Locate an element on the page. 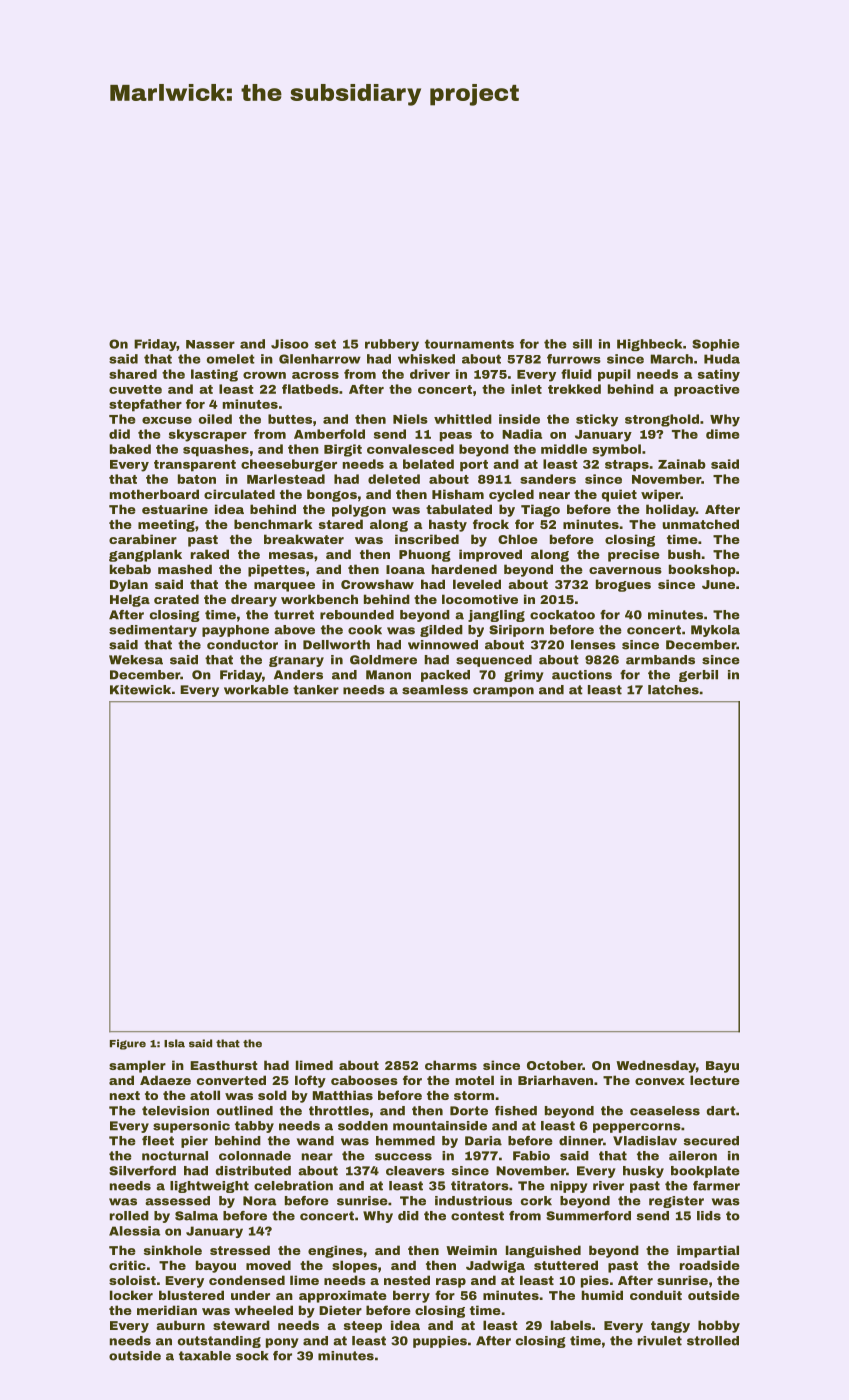  Mykola is located at coordinates (715, 631).
